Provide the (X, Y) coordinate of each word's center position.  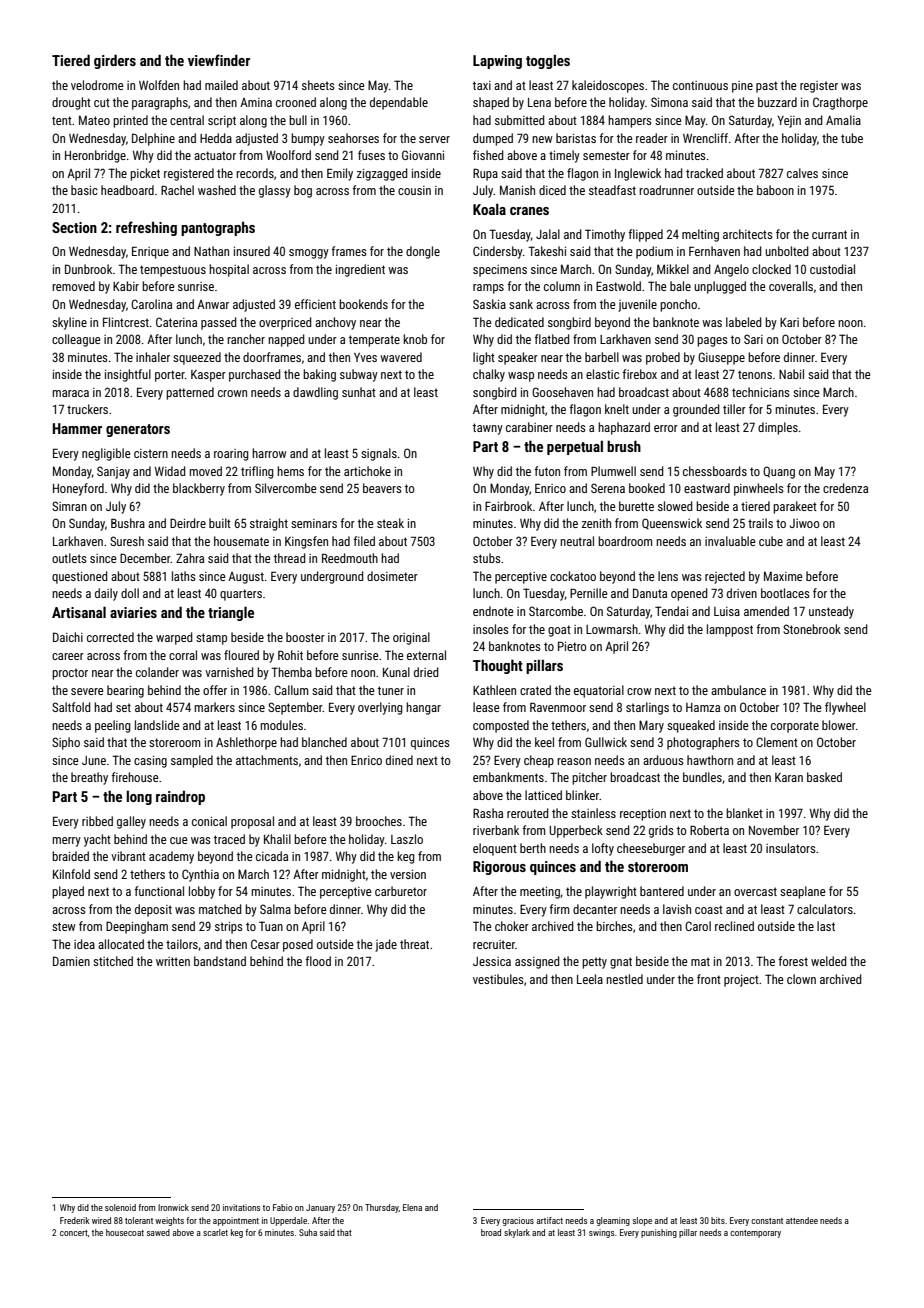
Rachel (177, 190)
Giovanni (423, 155)
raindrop (180, 797)
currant (829, 234)
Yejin (789, 122)
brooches (379, 821)
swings (601, 1233)
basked (824, 777)
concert (74, 1233)
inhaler (153, 357)
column (562, 286)
